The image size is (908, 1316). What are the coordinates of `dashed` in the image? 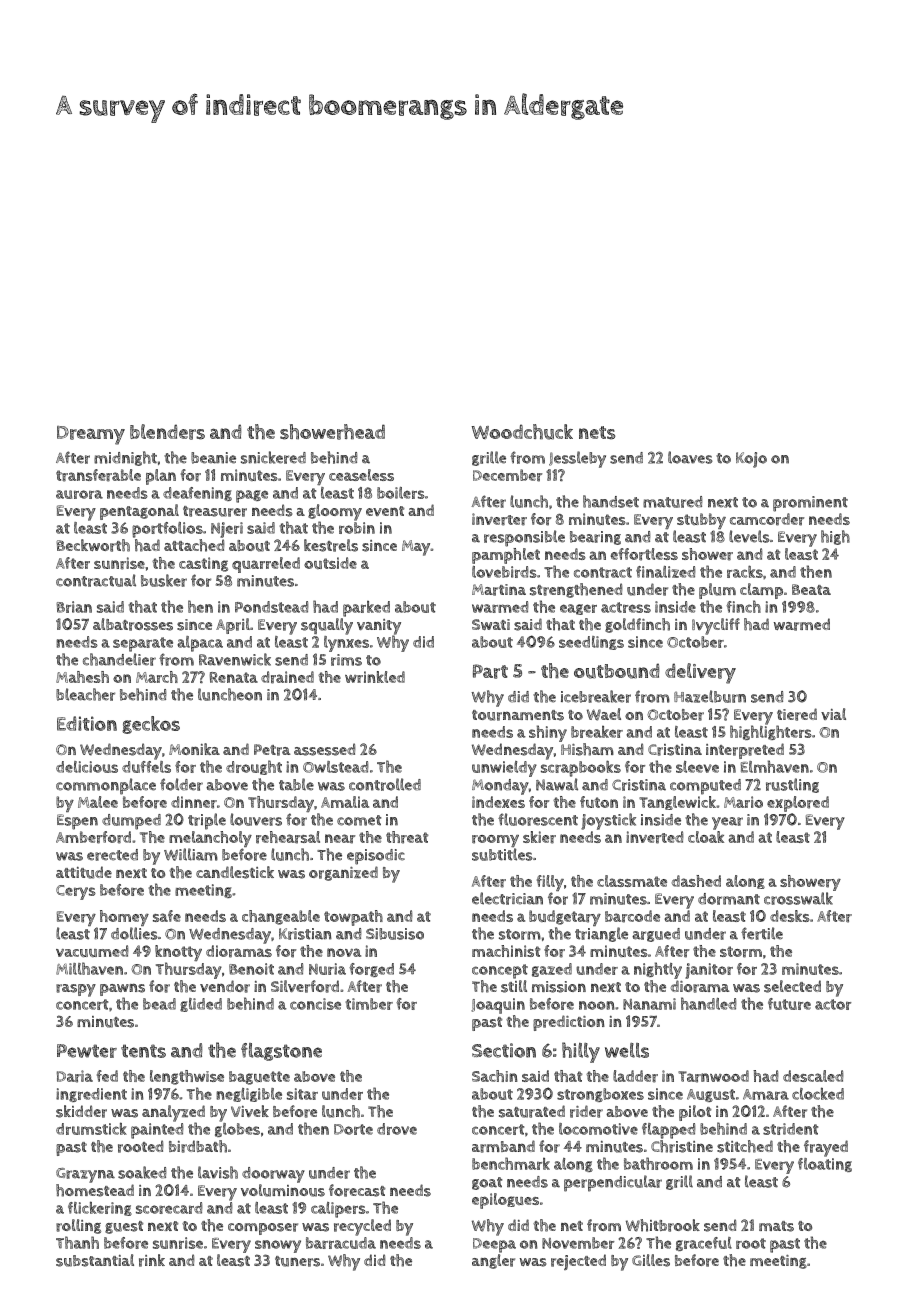 It's located at (696, 881).
